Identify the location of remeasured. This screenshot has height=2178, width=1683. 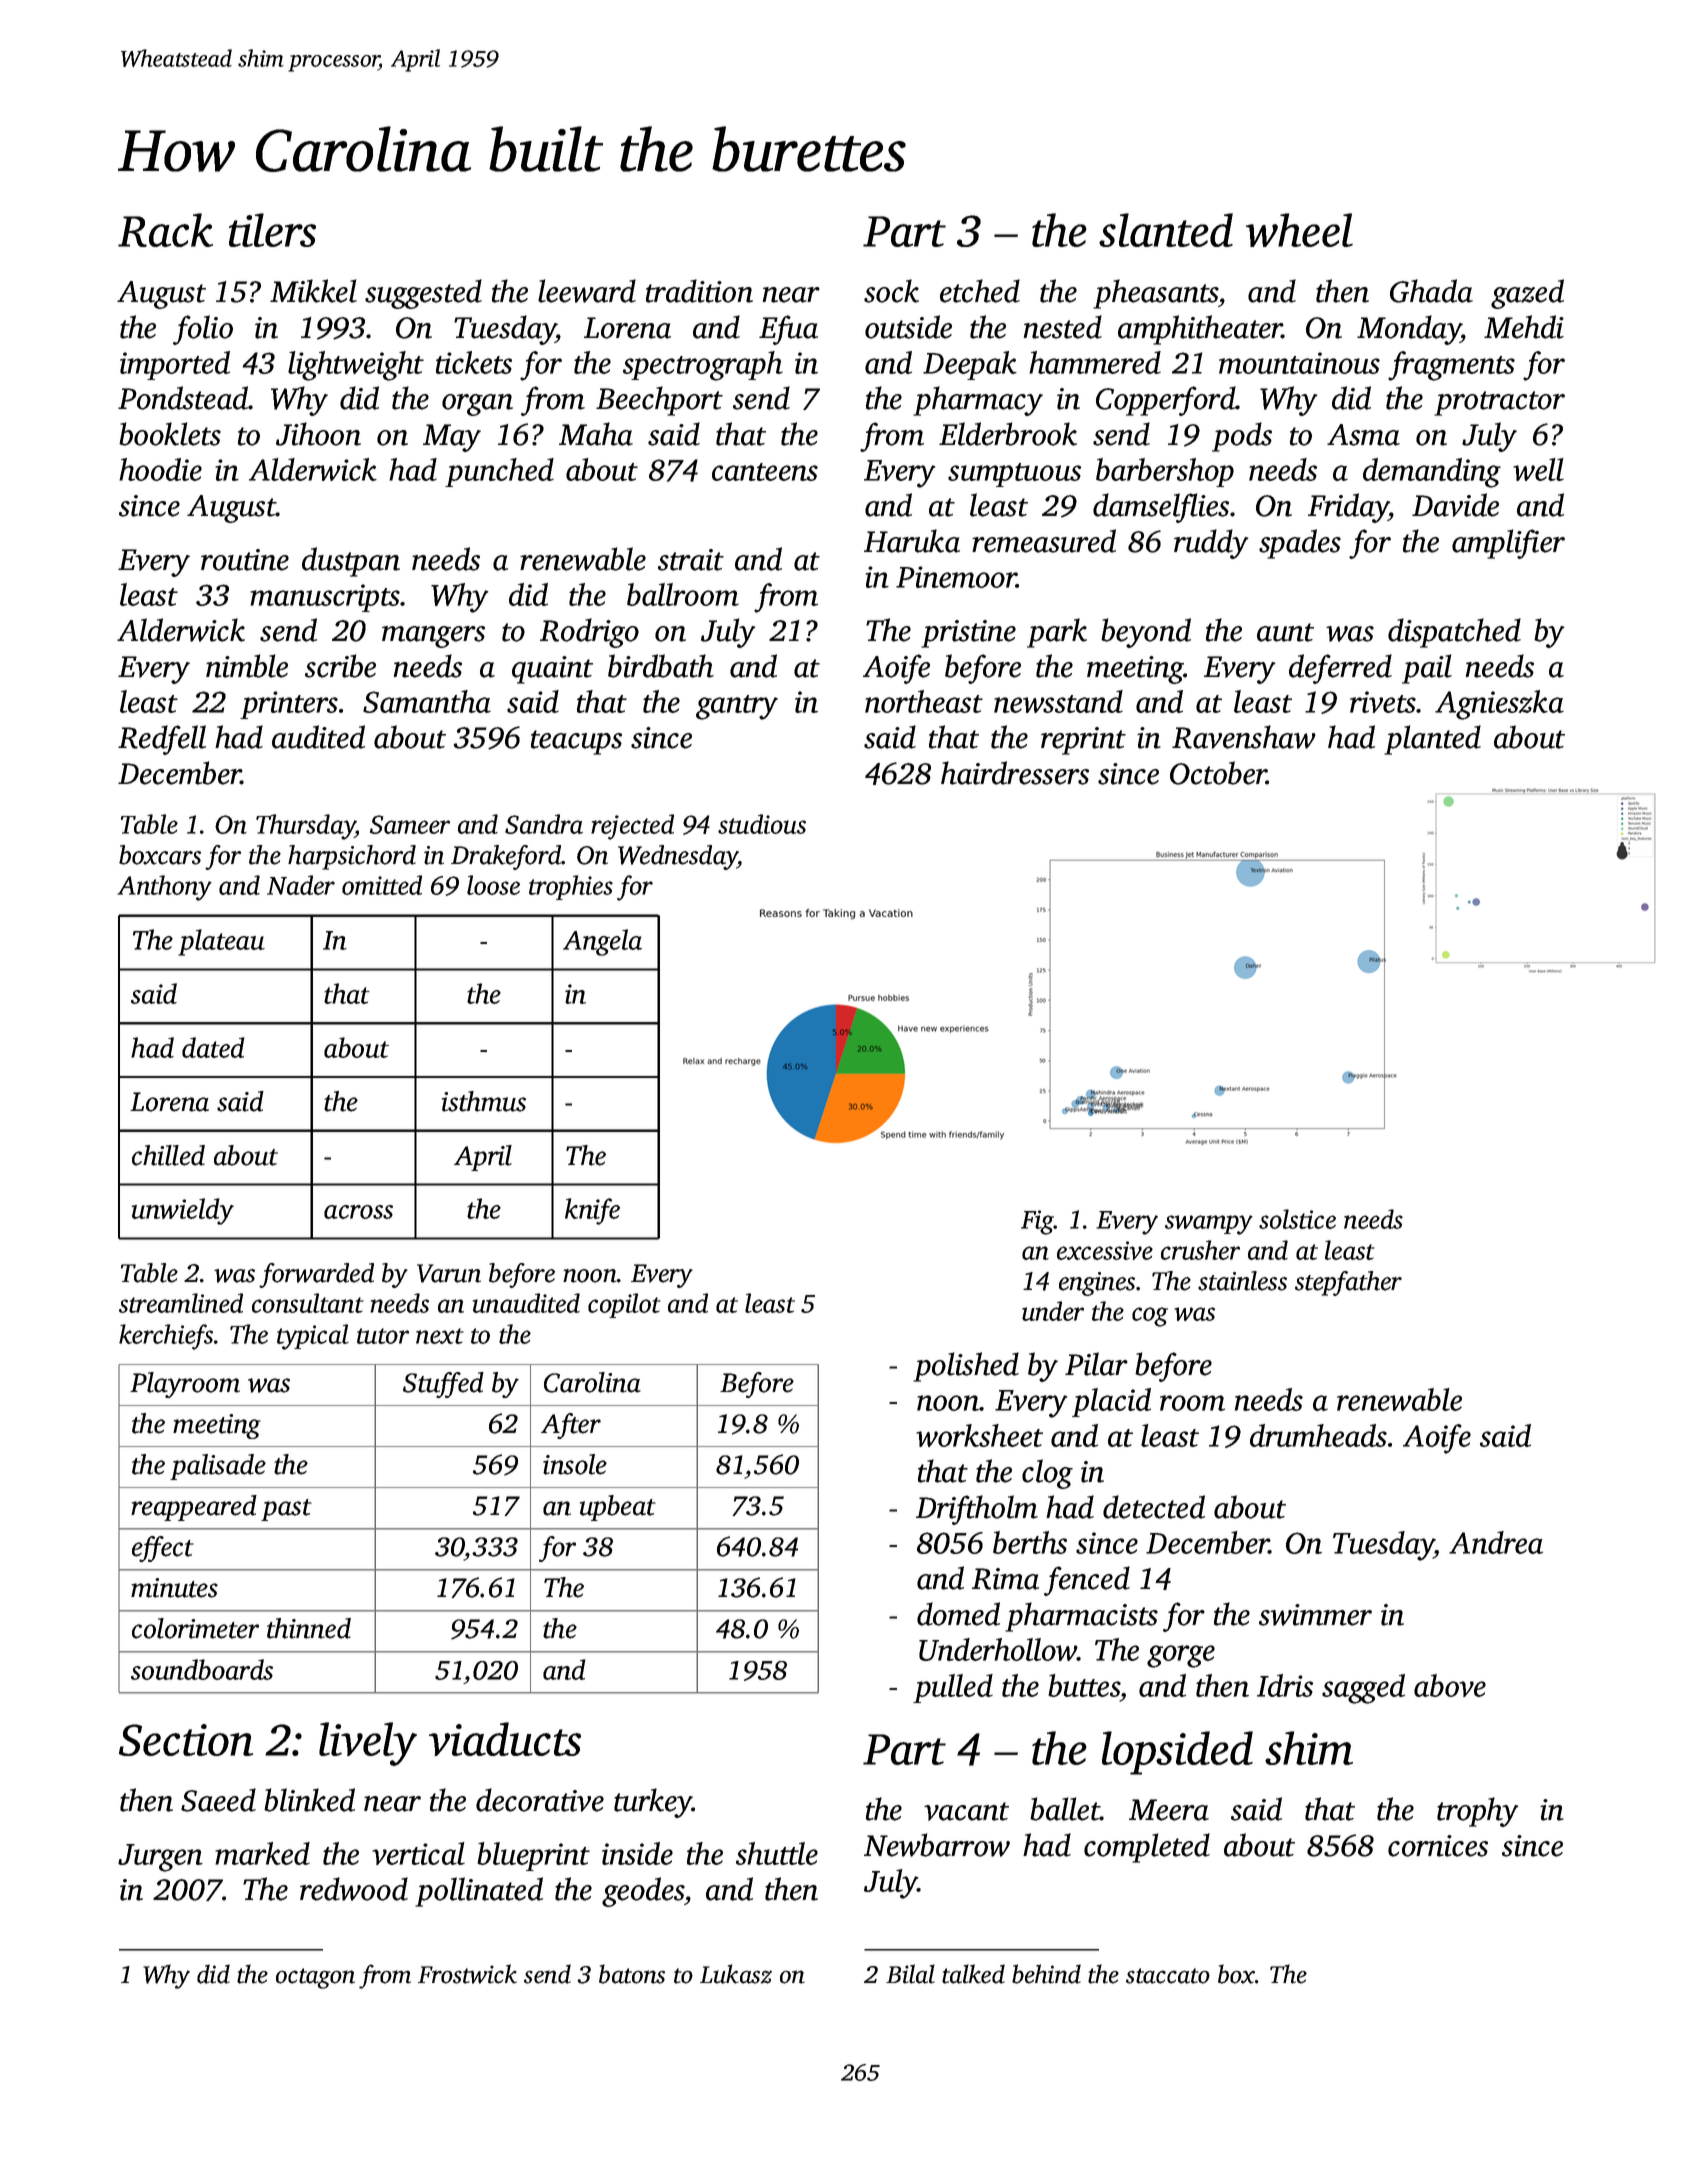
(1044, 541).
